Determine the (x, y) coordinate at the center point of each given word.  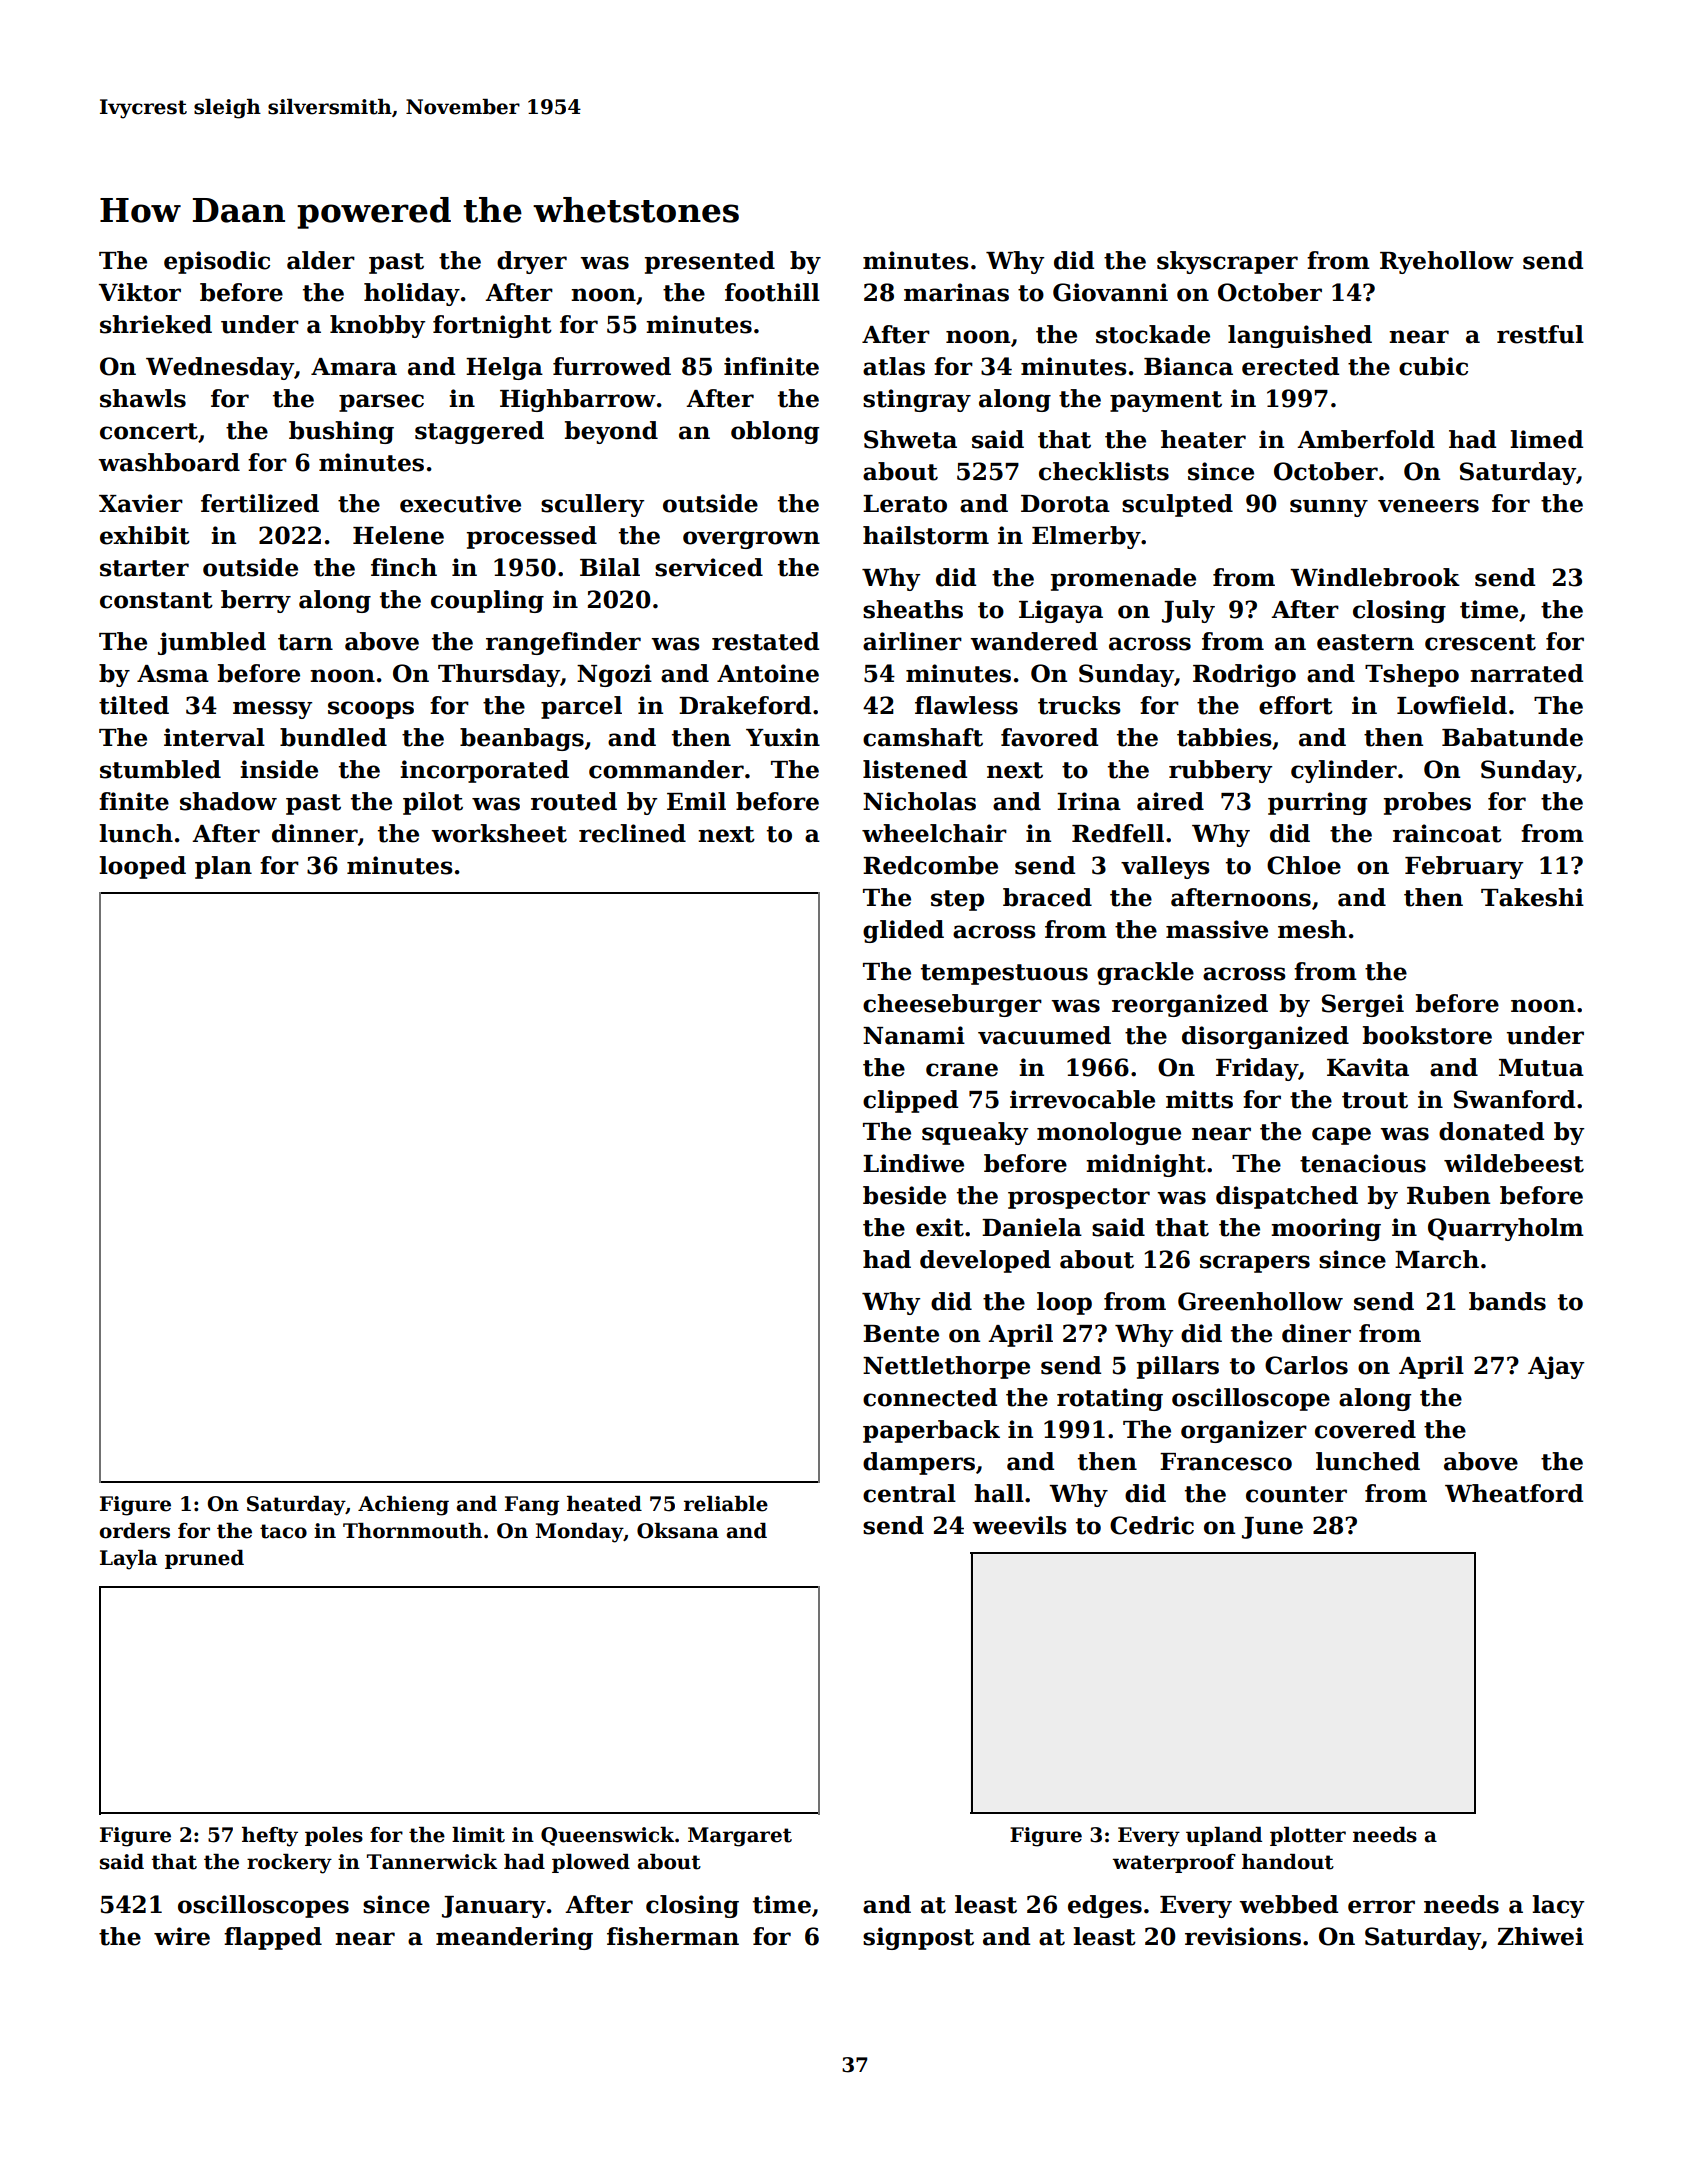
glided (903, 931)
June (1272, 1528)
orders (134, 1531)
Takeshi (1532, 897)
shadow (228, 801)
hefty (270, 1837)
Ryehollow (1447, 262)
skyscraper (1227, 262)
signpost (918, 1938)
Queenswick (607, 1836)
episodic (217, 262)
